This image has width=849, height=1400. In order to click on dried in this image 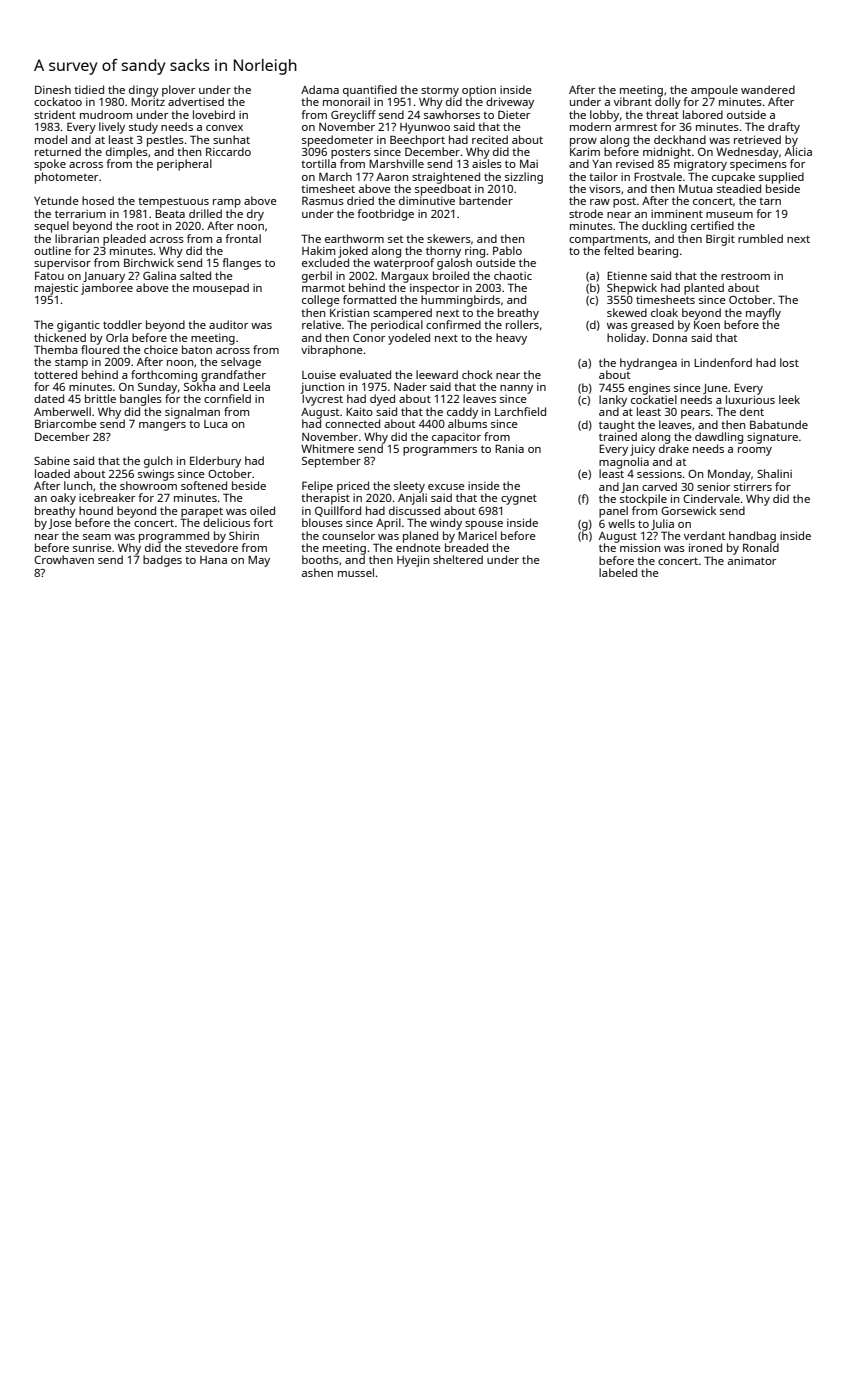, I will do `click(360, 200)`.
